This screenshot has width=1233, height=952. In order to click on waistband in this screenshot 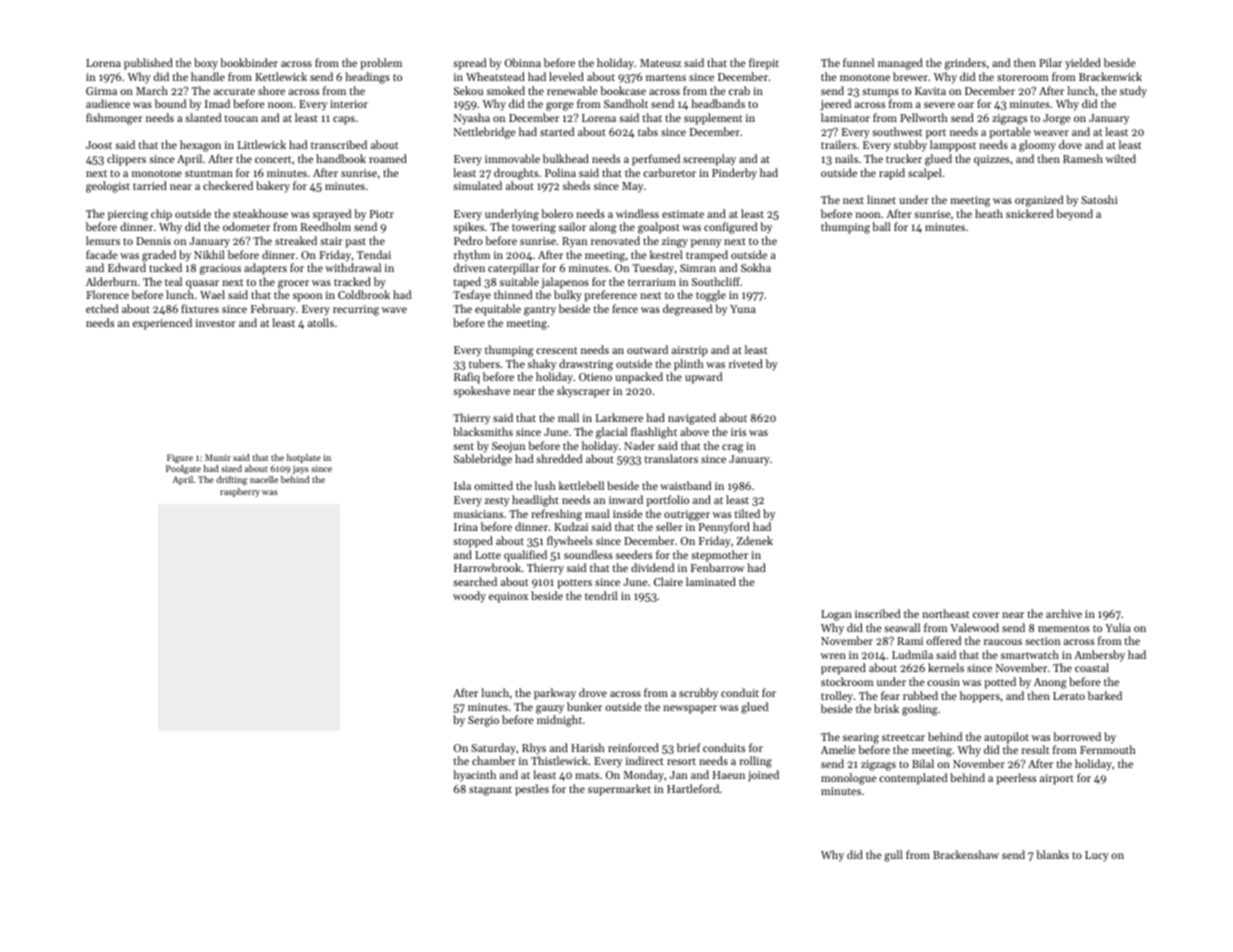, I will do `click(685, 485)`.
